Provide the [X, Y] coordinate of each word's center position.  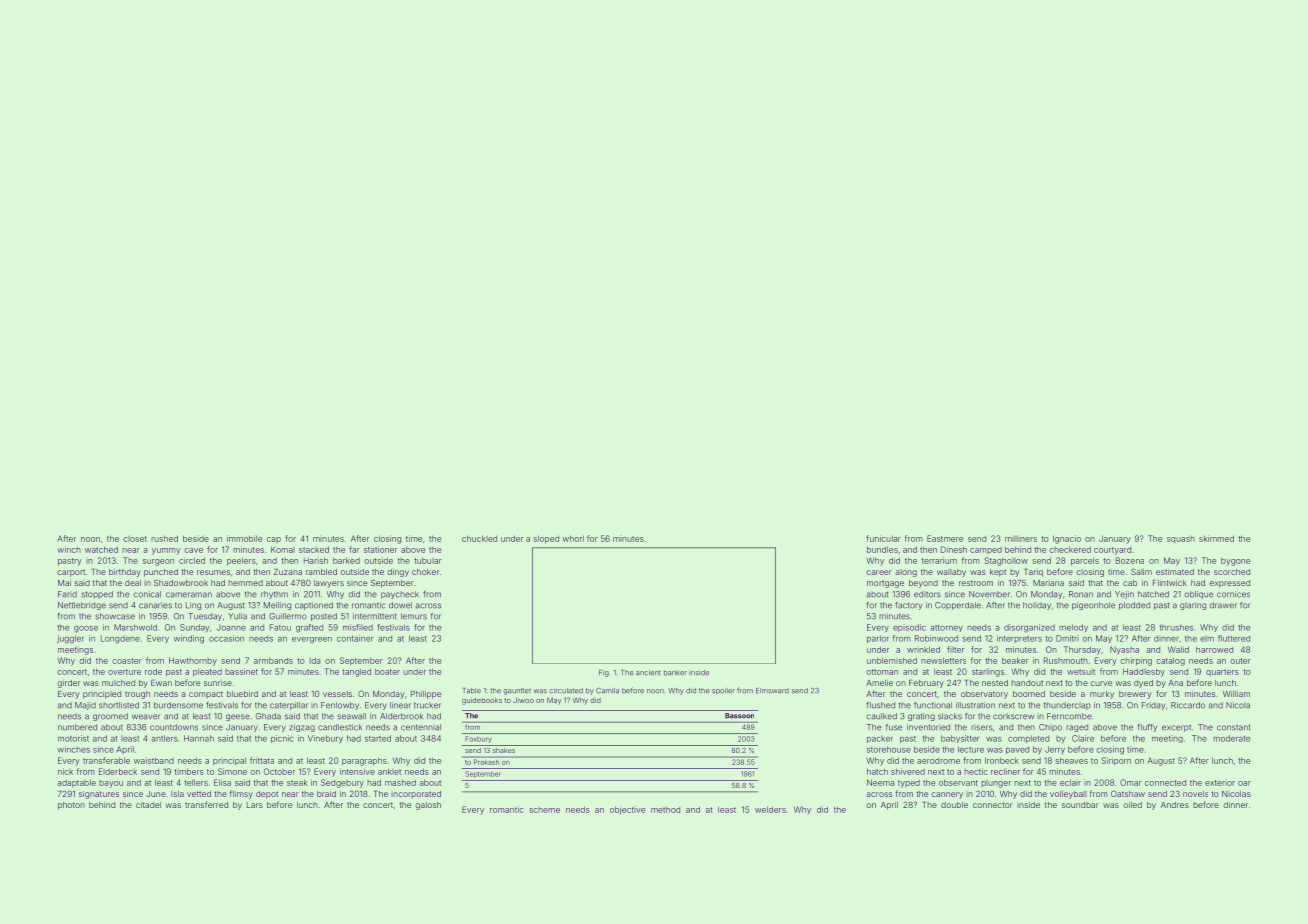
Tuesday [205, 617]
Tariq [1033, 573]
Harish [316, 560]
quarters [1222, 672]
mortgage [885, 584]
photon [71, 806]
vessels [337, 694]
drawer [1223, 605]
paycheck [400, 595]
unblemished [892, 660]
